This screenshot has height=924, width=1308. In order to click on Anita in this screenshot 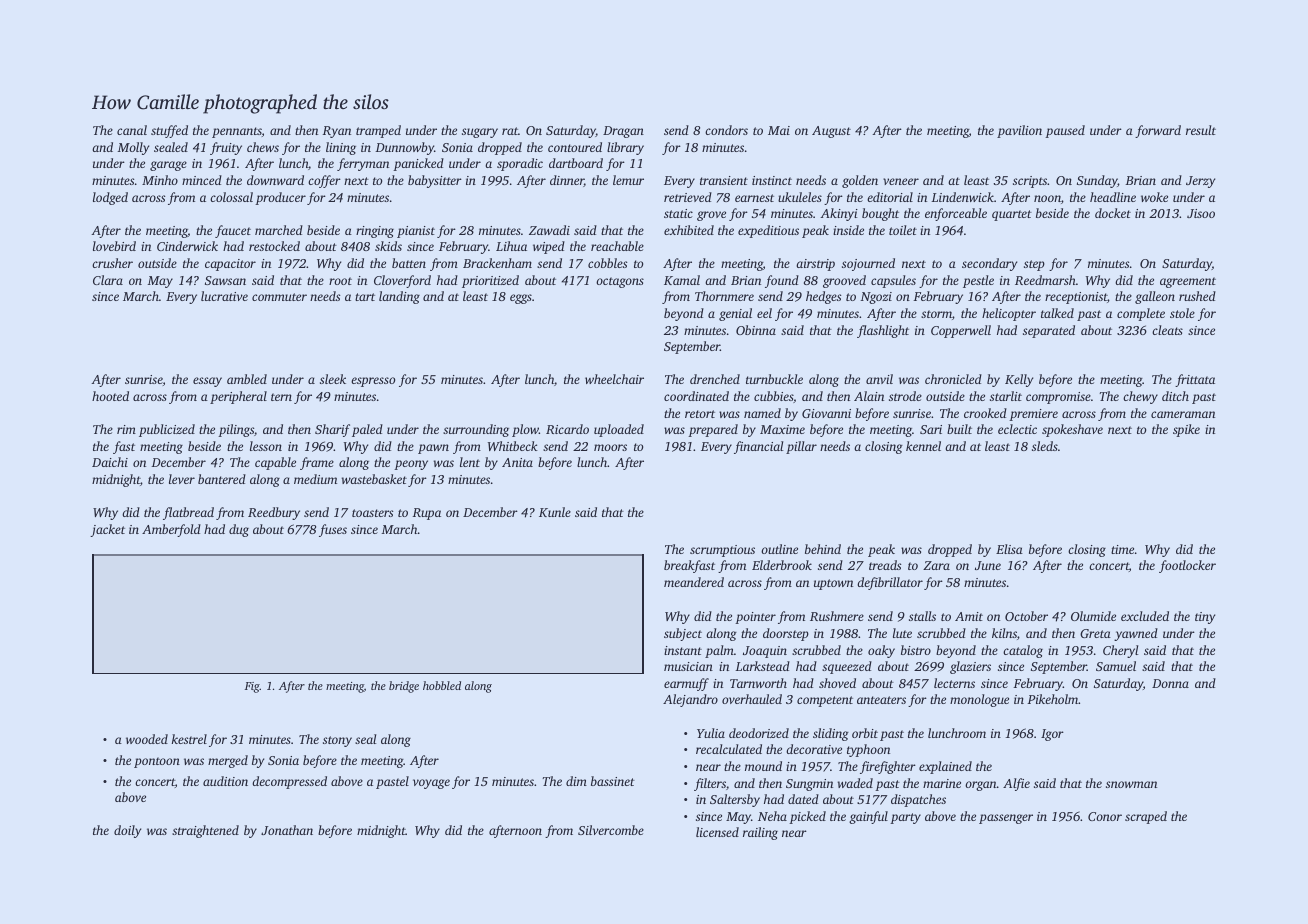, I will do `click(517, 462)`.
